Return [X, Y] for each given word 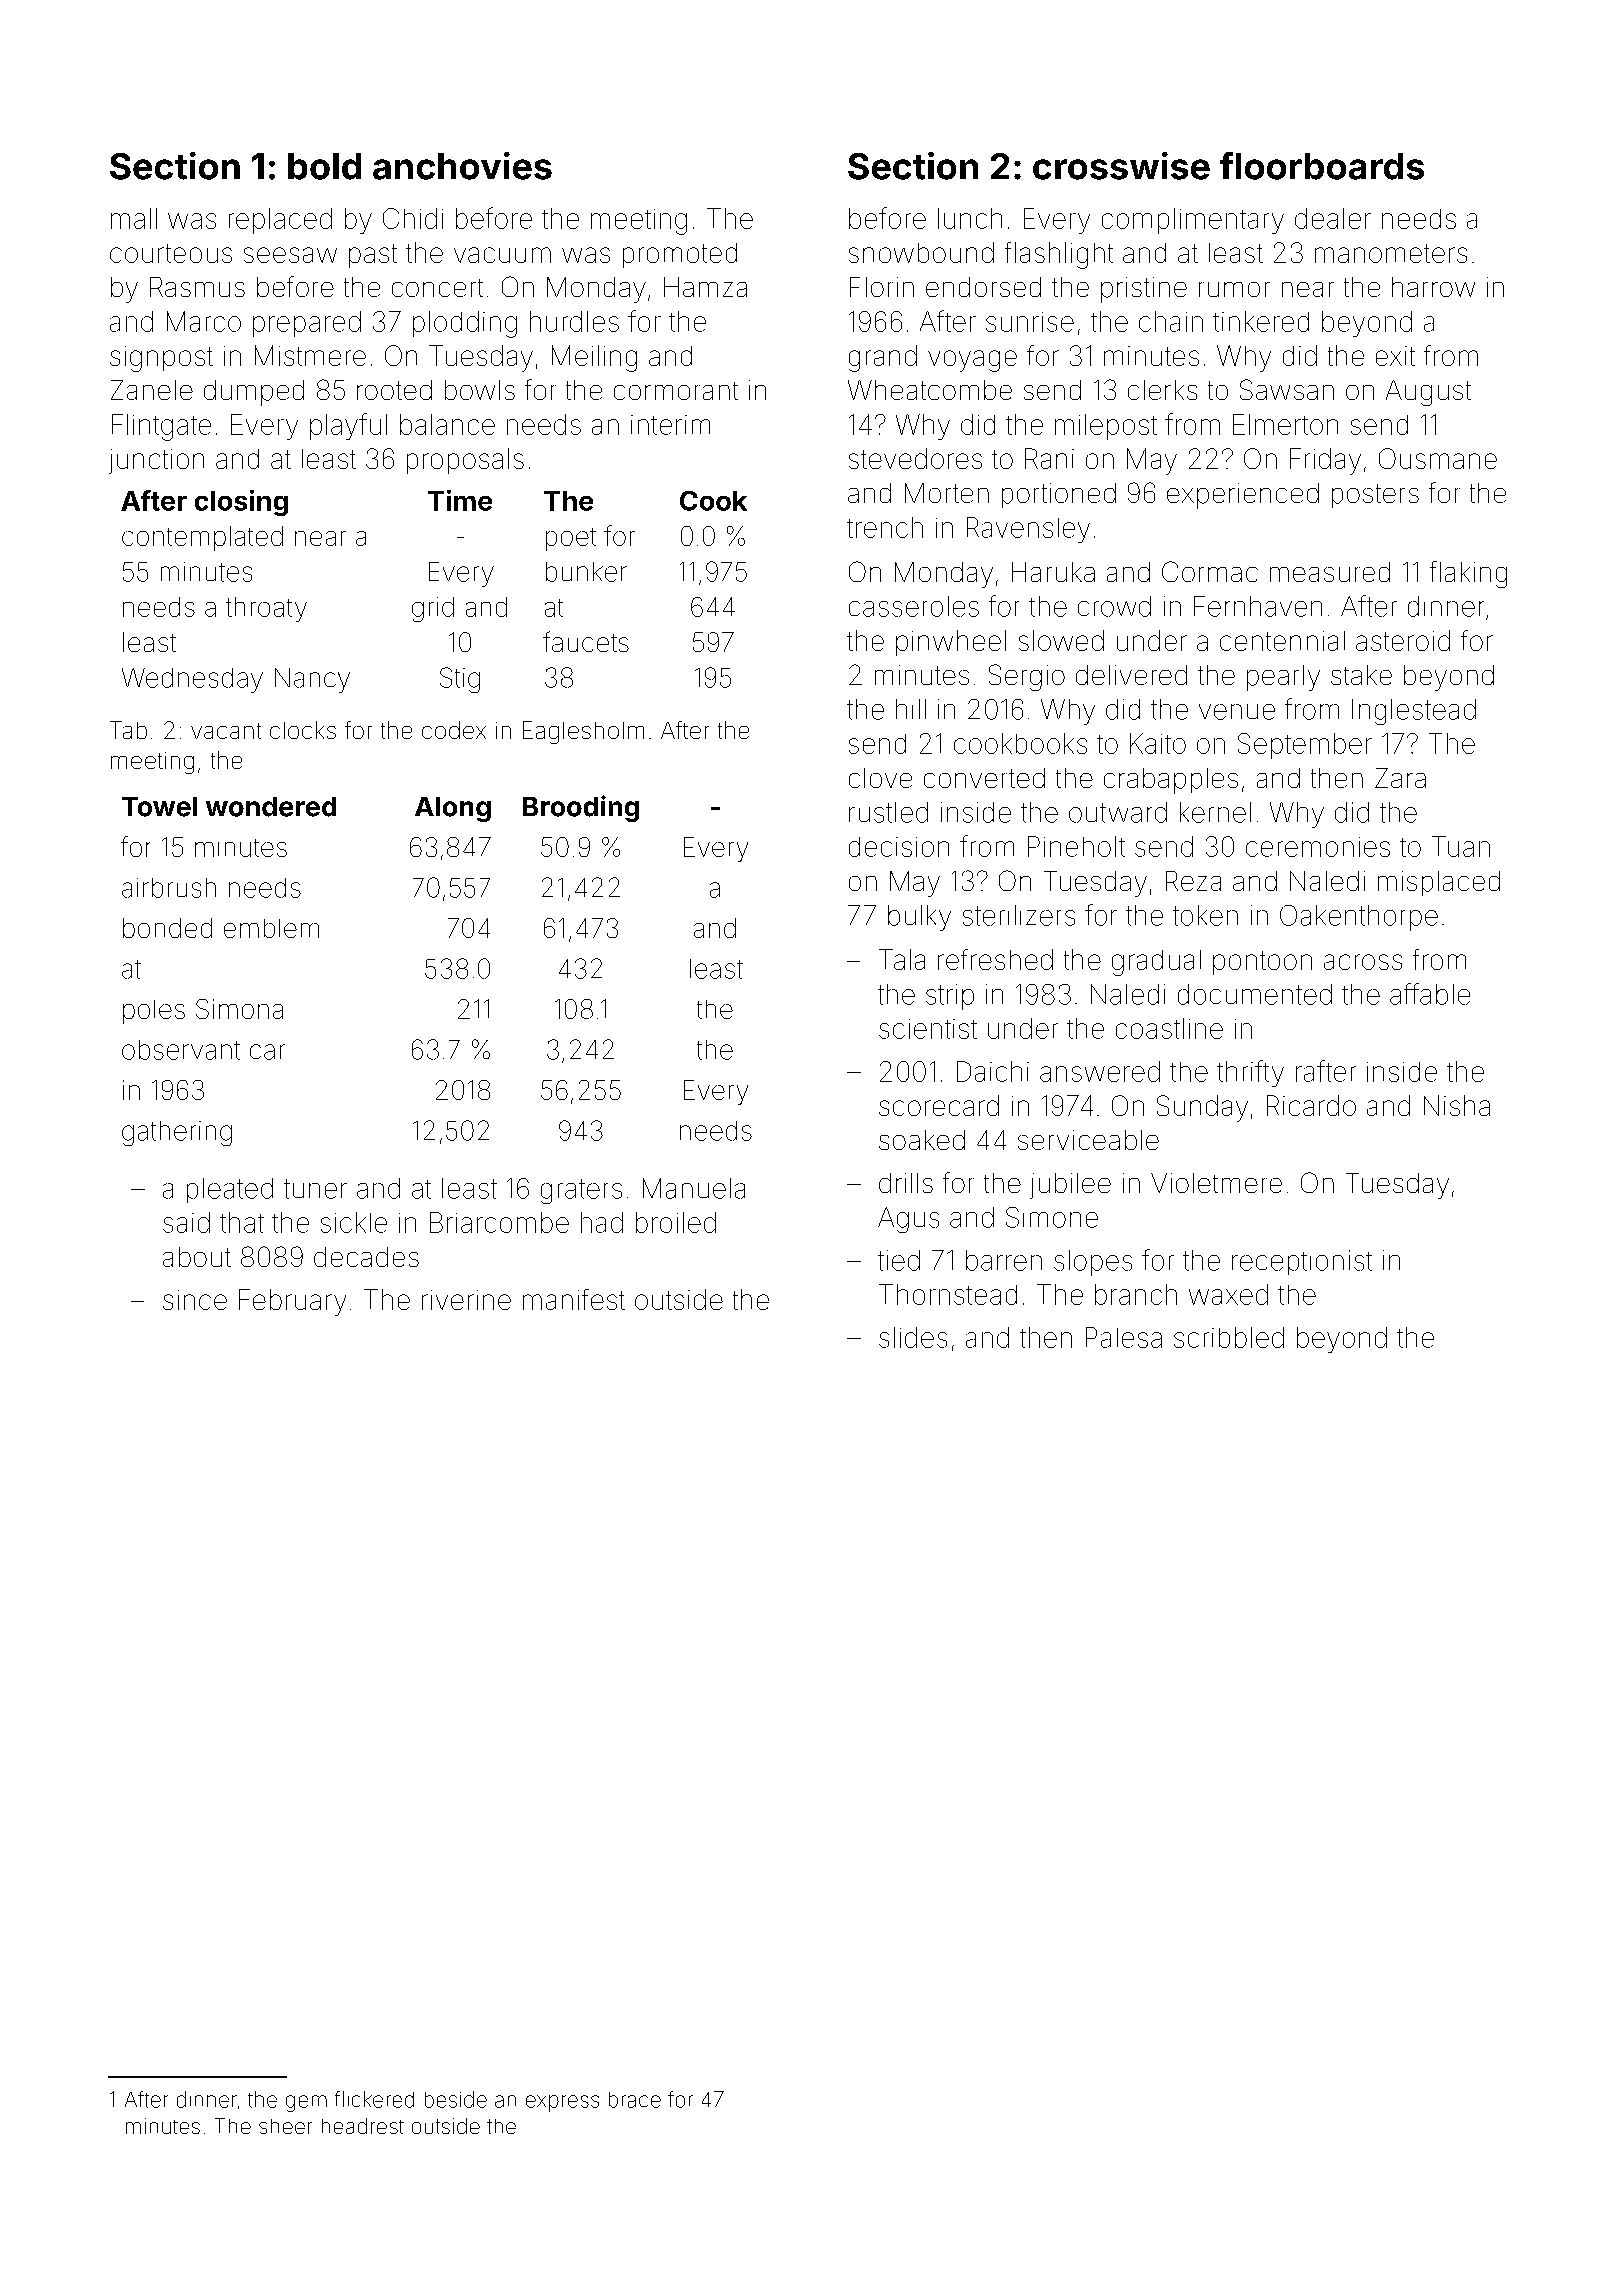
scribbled [1229, 1337]
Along [453, 809]
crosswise [1121, 166]
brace [635, 2100]
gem [306, 2103]
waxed [1228, 1294]
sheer [285, 2126]
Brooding [581, 808]
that [242, 1222]
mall [134, 218]
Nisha [1457, 1105]
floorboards [1322, 166]
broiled [676, 1222]
